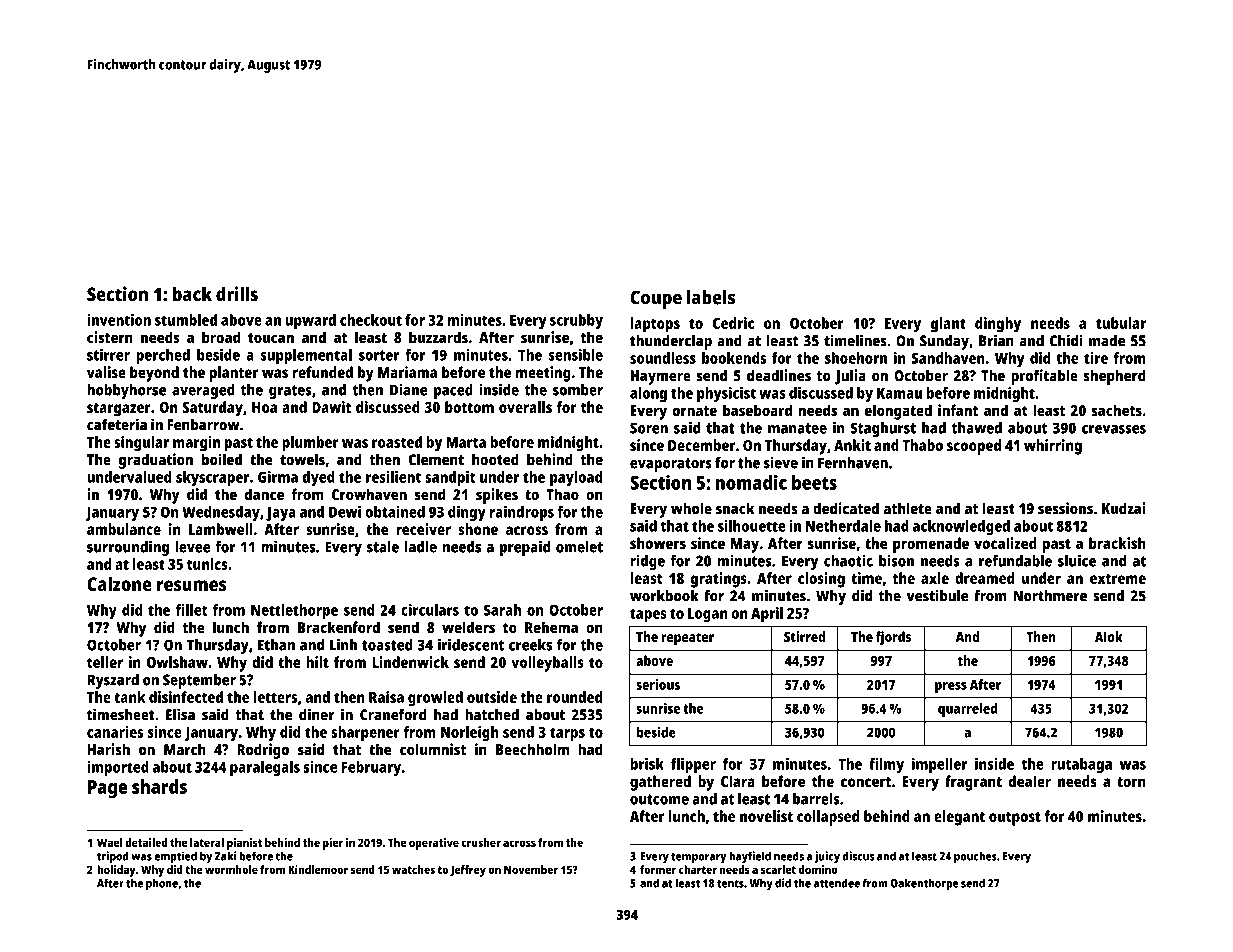 The width and height of the screenshot is (1233, 952). I want to click on May, so click(745, 545).
